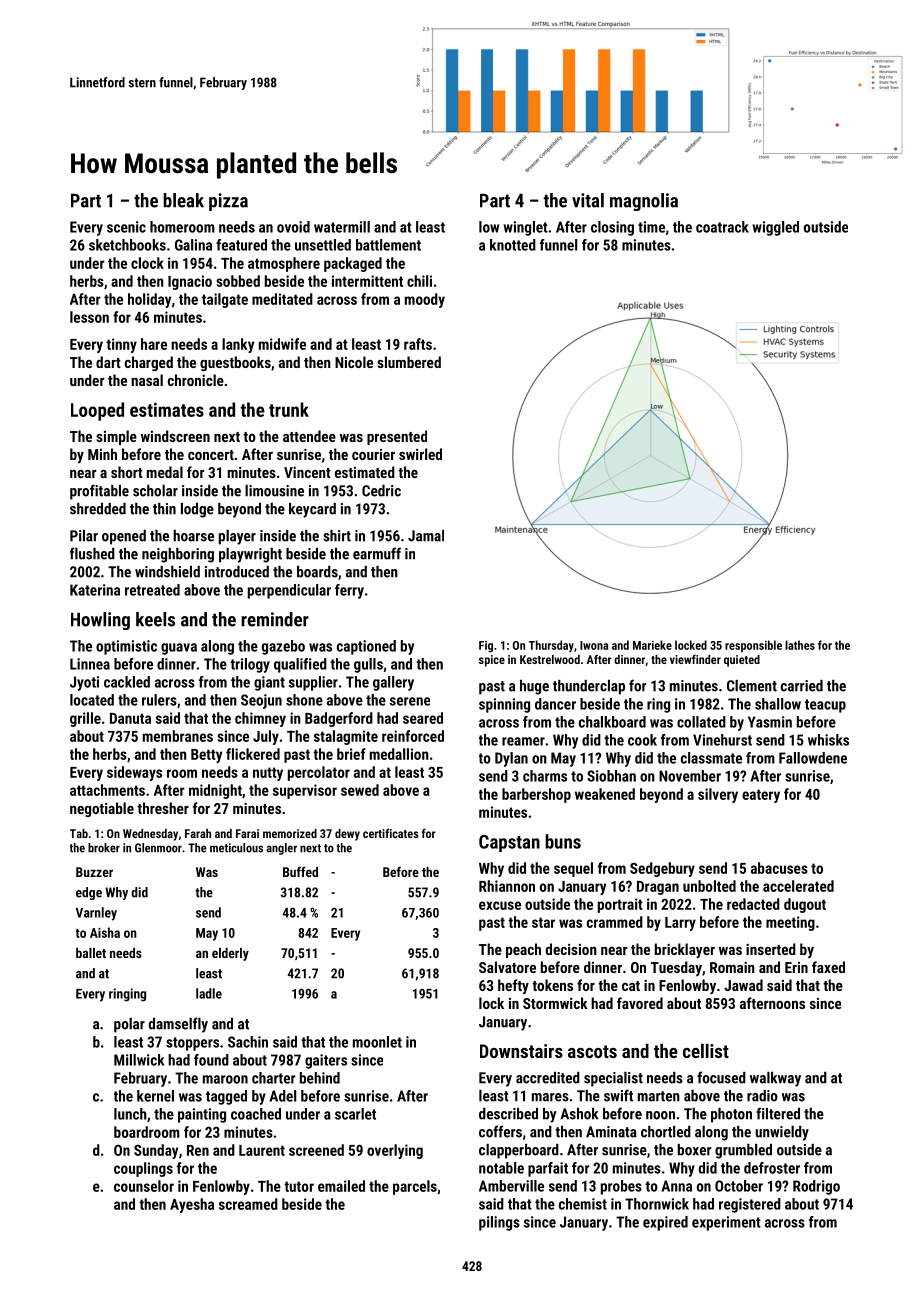 Image resolution: width=924 pixels, height=1314 pixels. I want to click on couplings, so click(143, 1169).
